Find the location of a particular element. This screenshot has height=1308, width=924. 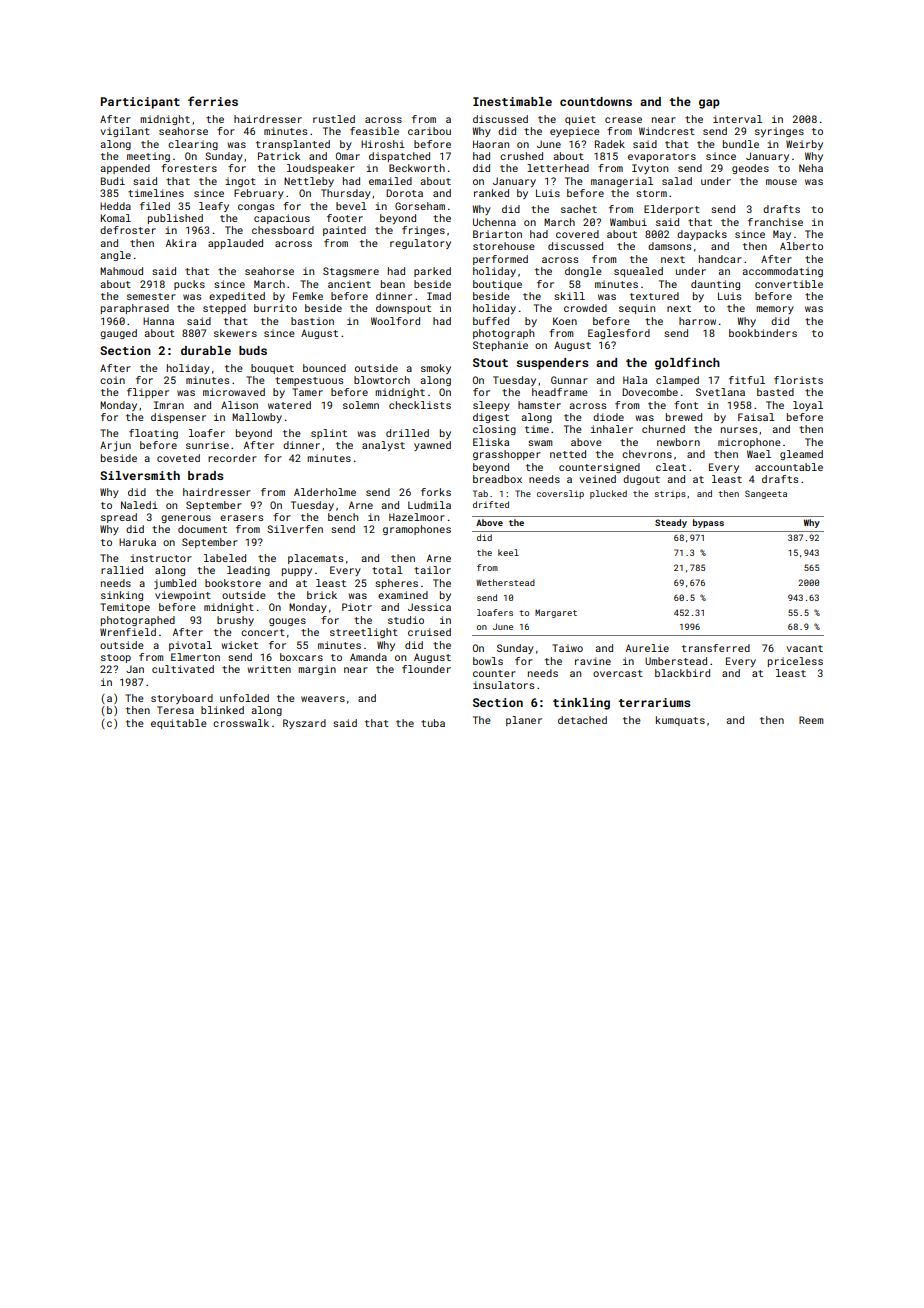

bundle is located at coordinates (741, 144).
